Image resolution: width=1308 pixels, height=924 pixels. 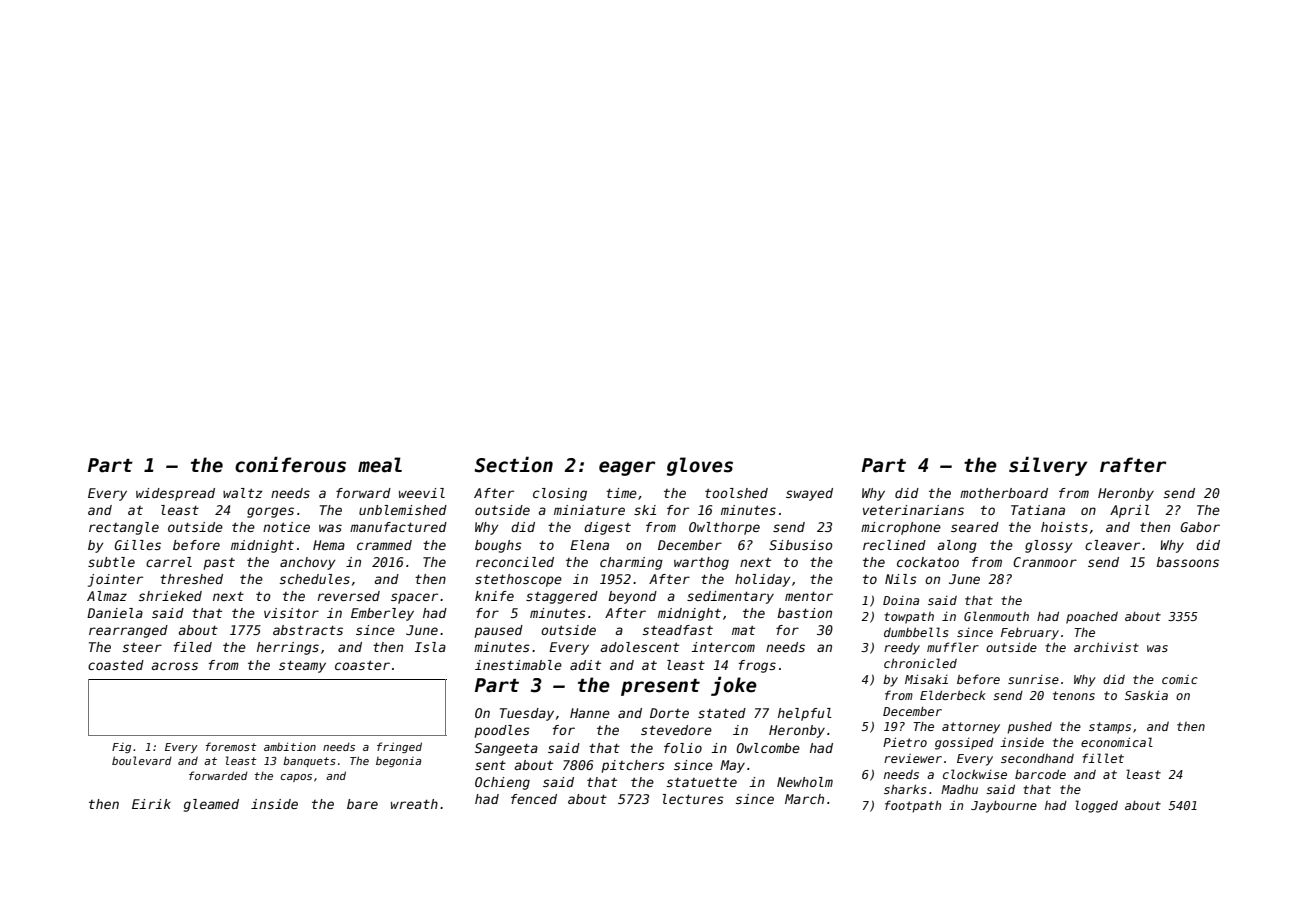 I want to click on gleamed, so click(x=211, y=805).
